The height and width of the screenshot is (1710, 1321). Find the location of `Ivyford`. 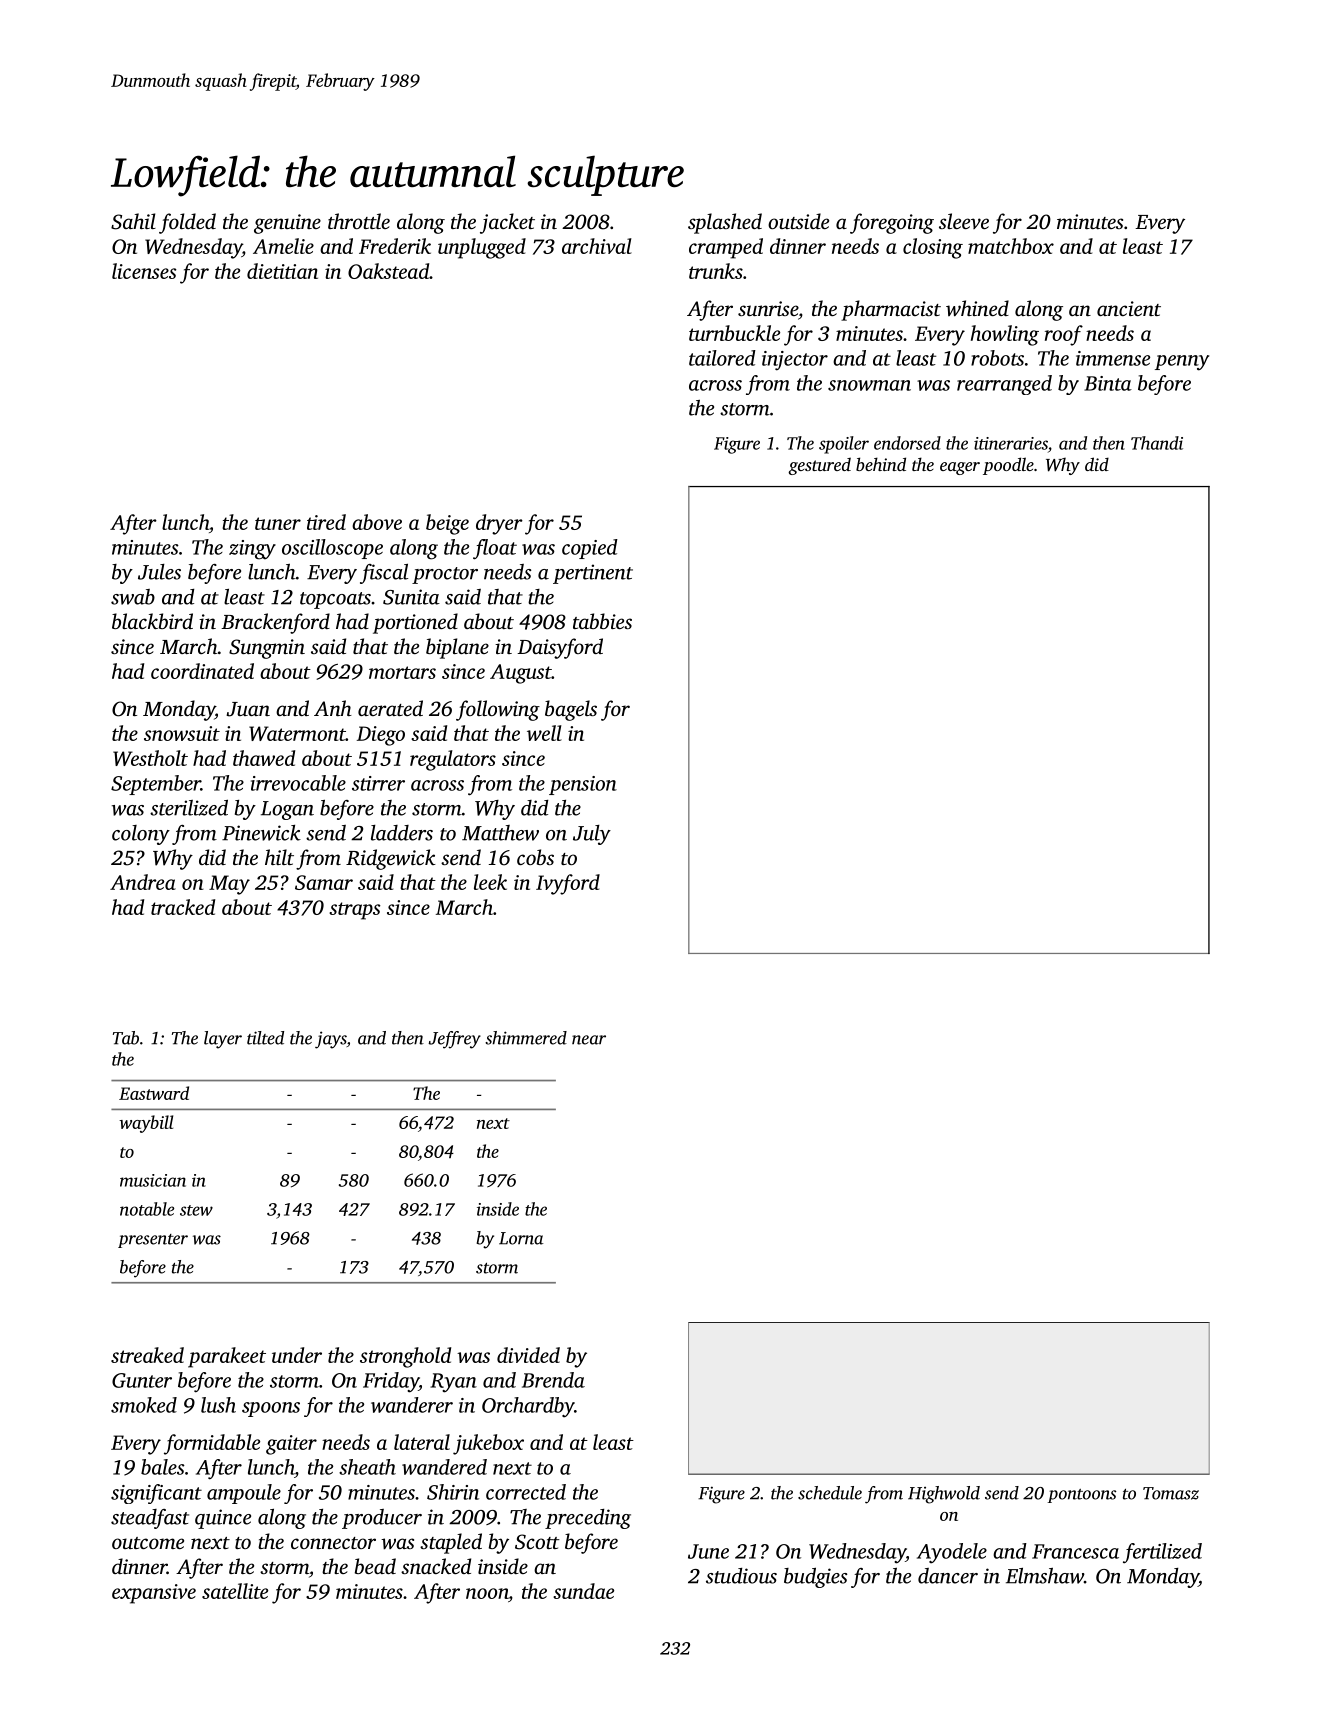

Ivyford is located at coordinates (568, 884).
